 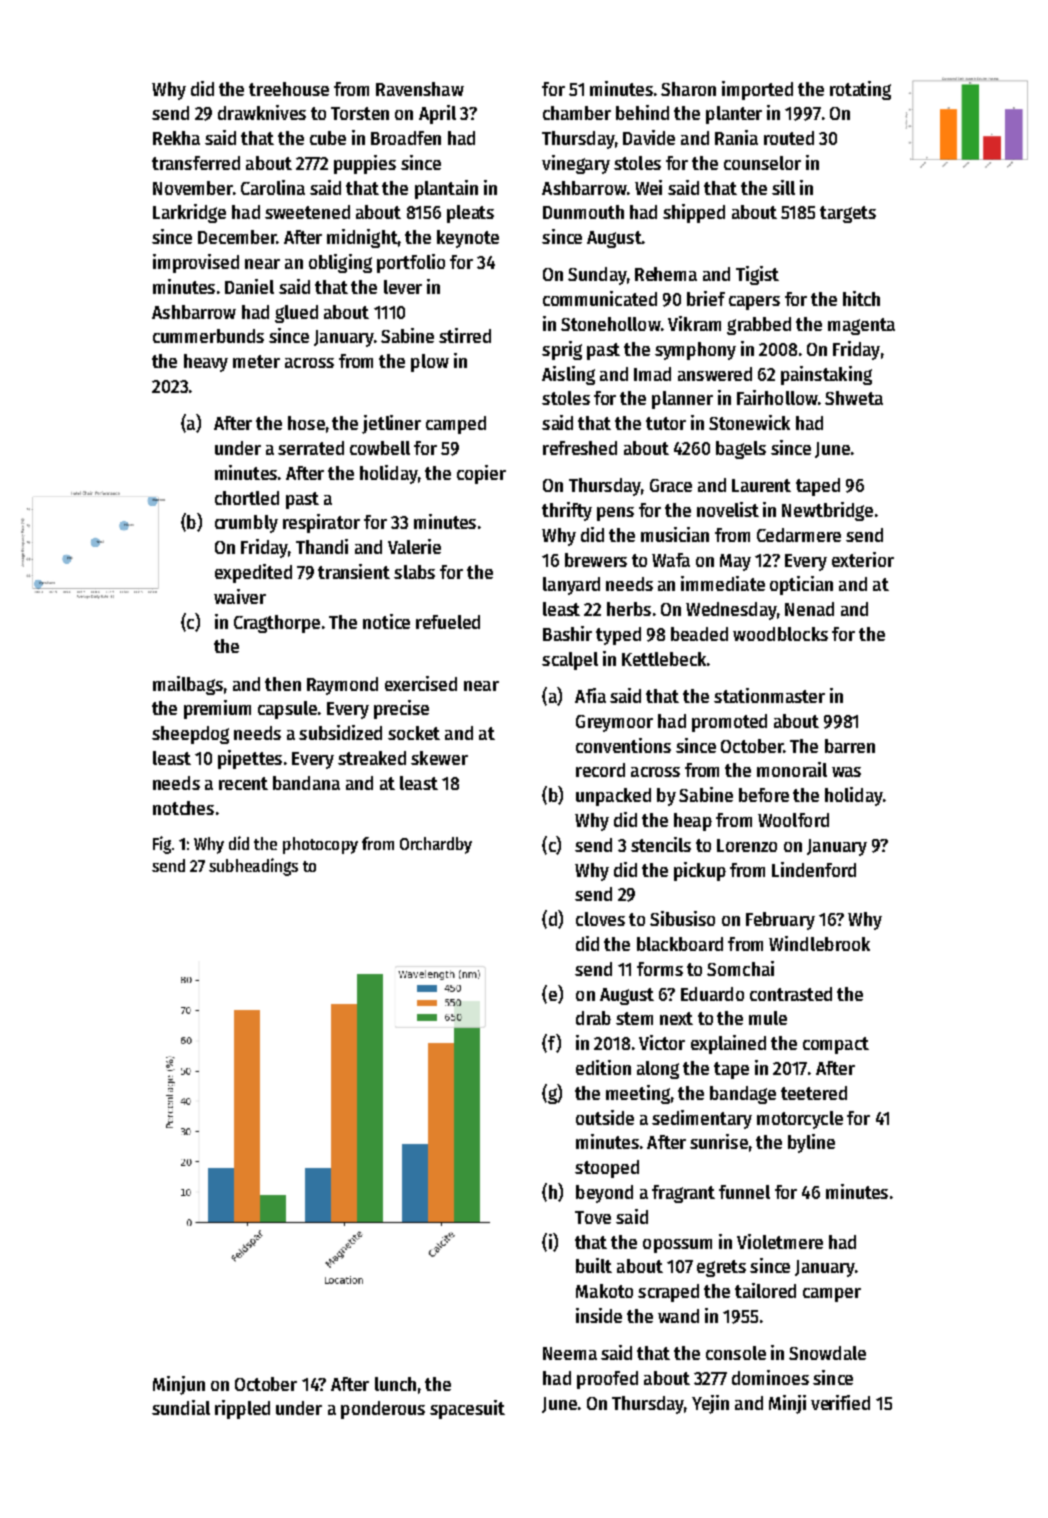 I want to click on treehouse, so click(x=289, y=89).
